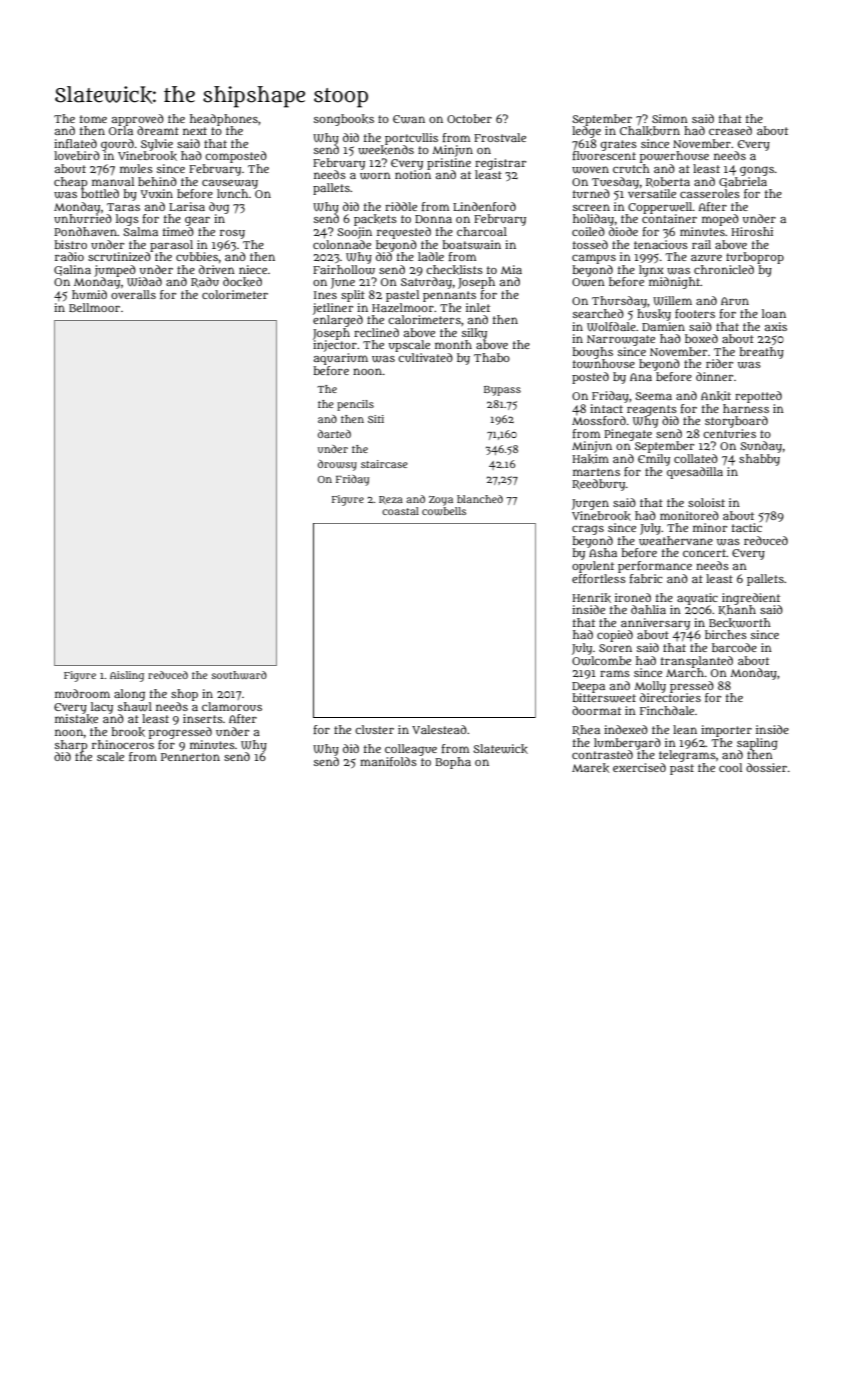  I want to click on Henrik, so click(591, 598).
